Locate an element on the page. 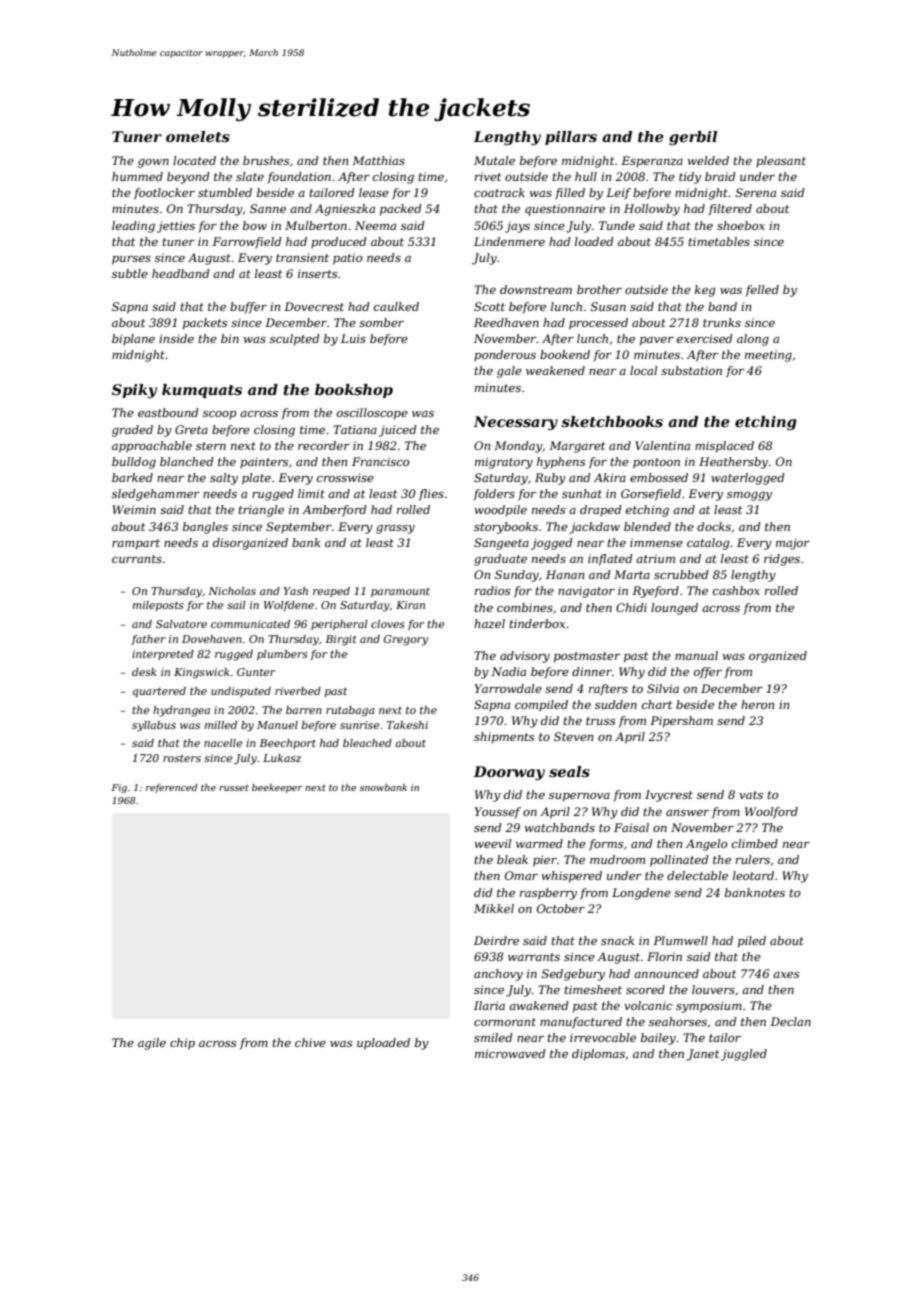 The image size is (924, 1308). chive is located at coordinates (310, 1042).
